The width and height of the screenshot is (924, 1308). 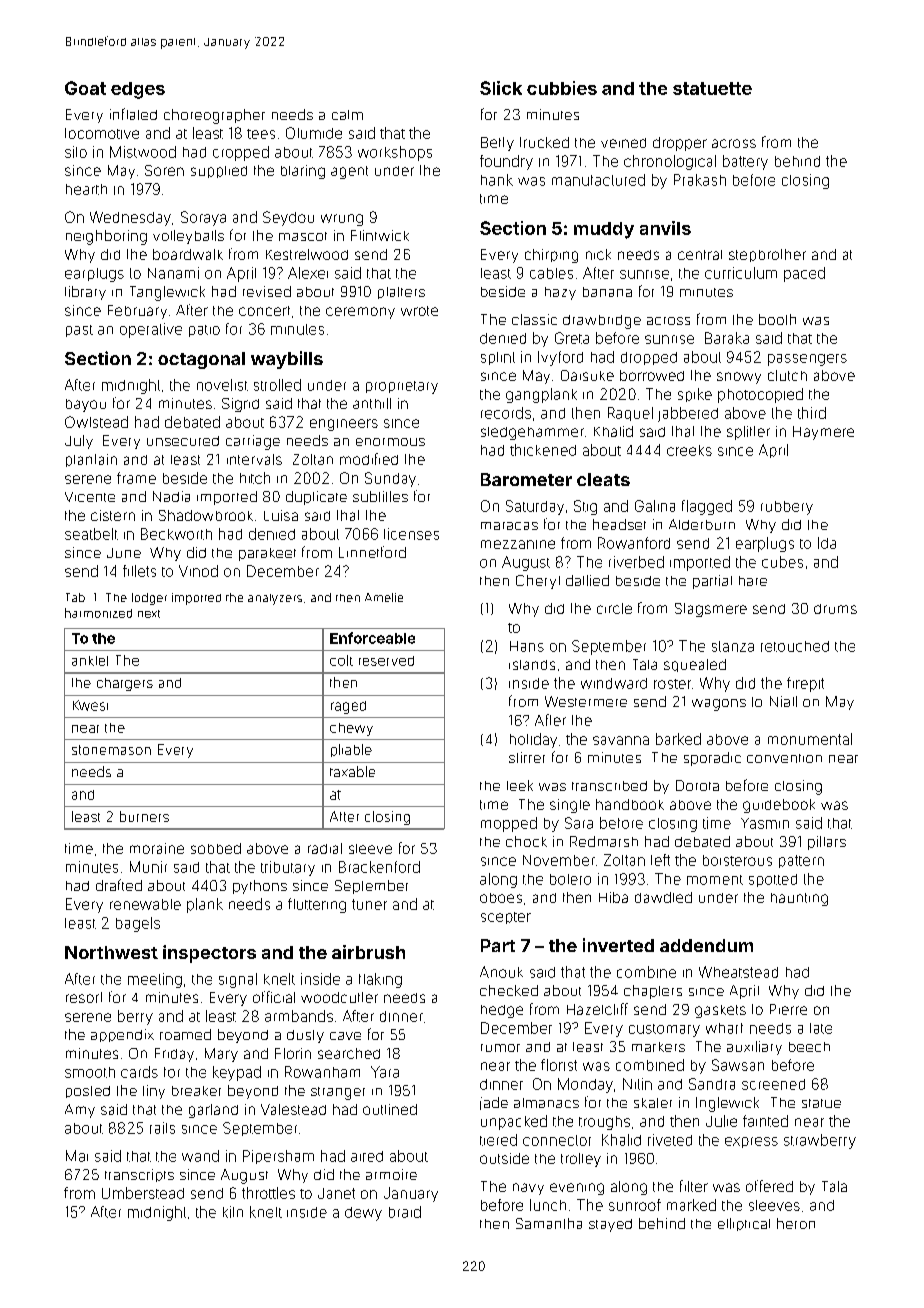 I want to click on cubbies, so click(x=562, y=88).
